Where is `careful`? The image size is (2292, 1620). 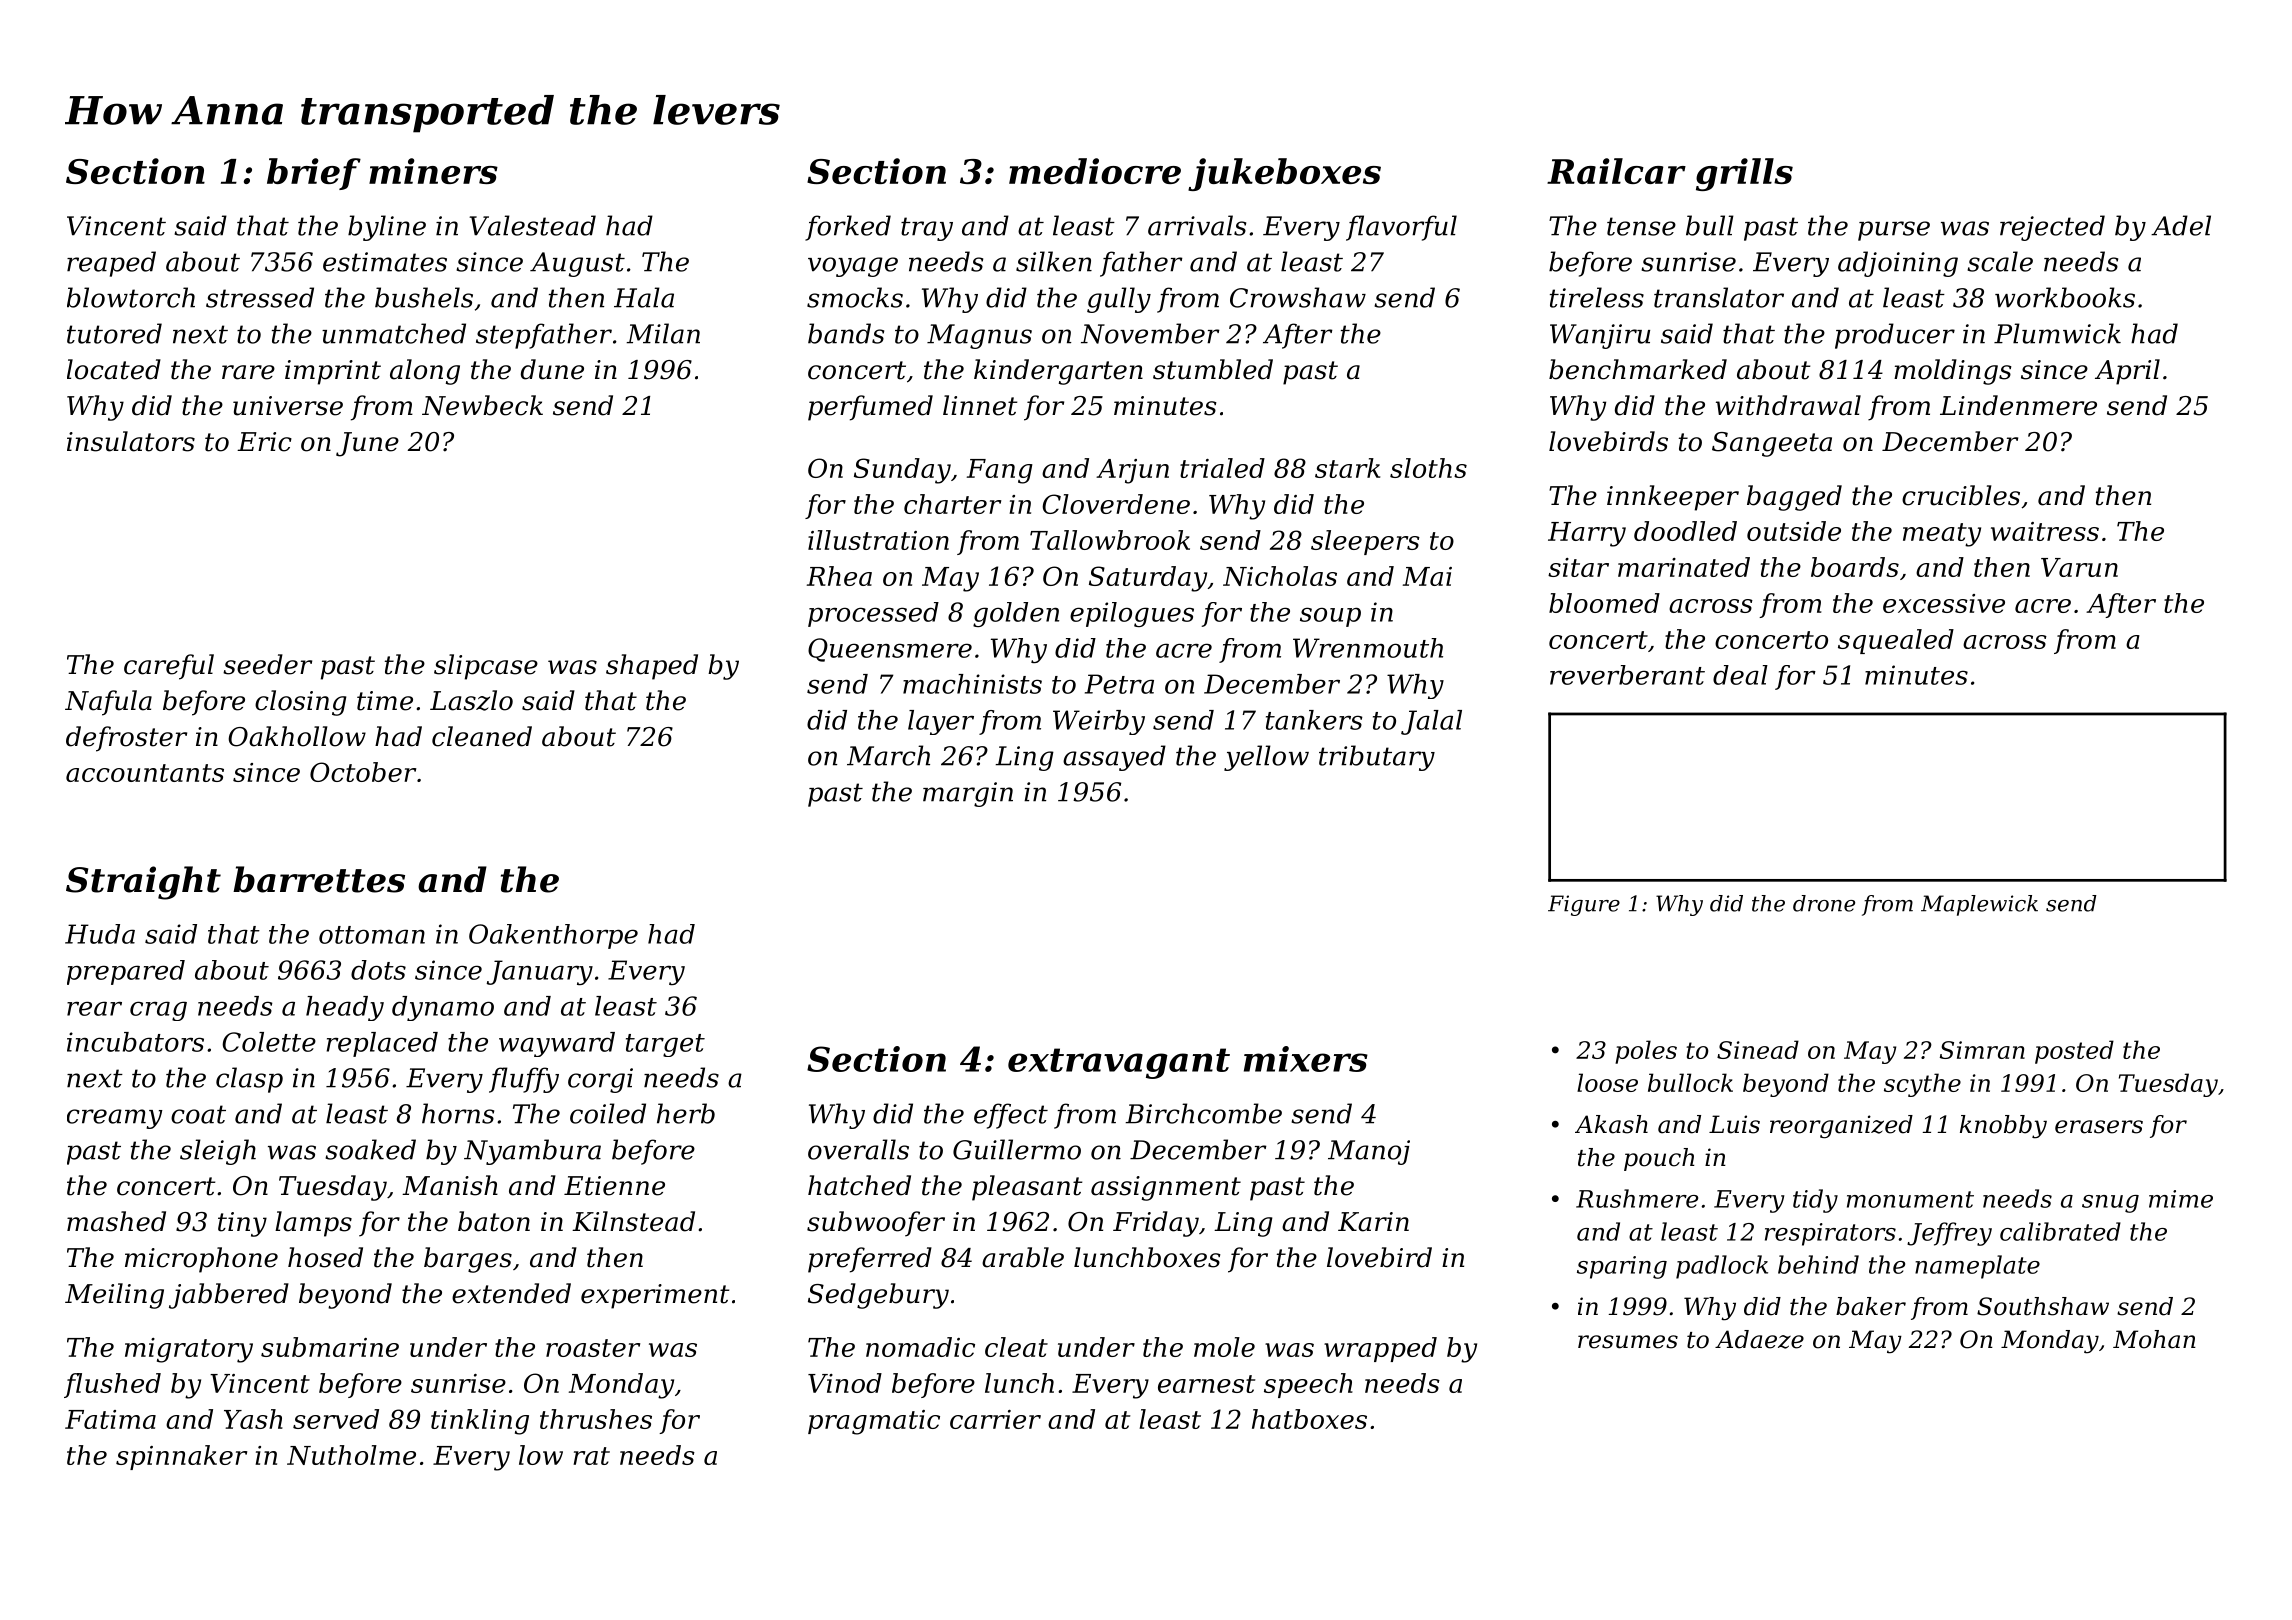 careful is located at coordinates (169, 667).
